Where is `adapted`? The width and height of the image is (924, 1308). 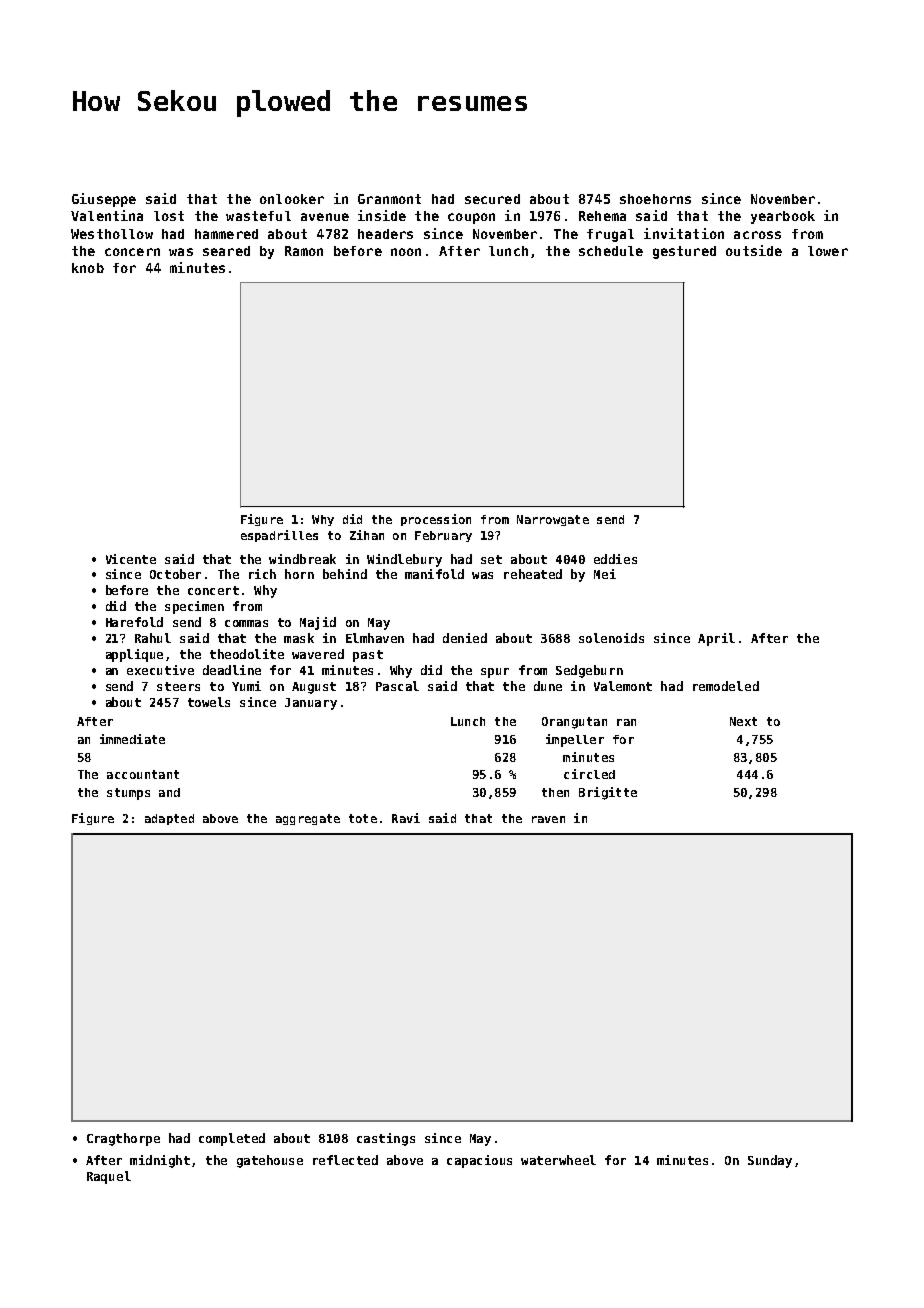
adapted is located at coordinates (169, 819).
